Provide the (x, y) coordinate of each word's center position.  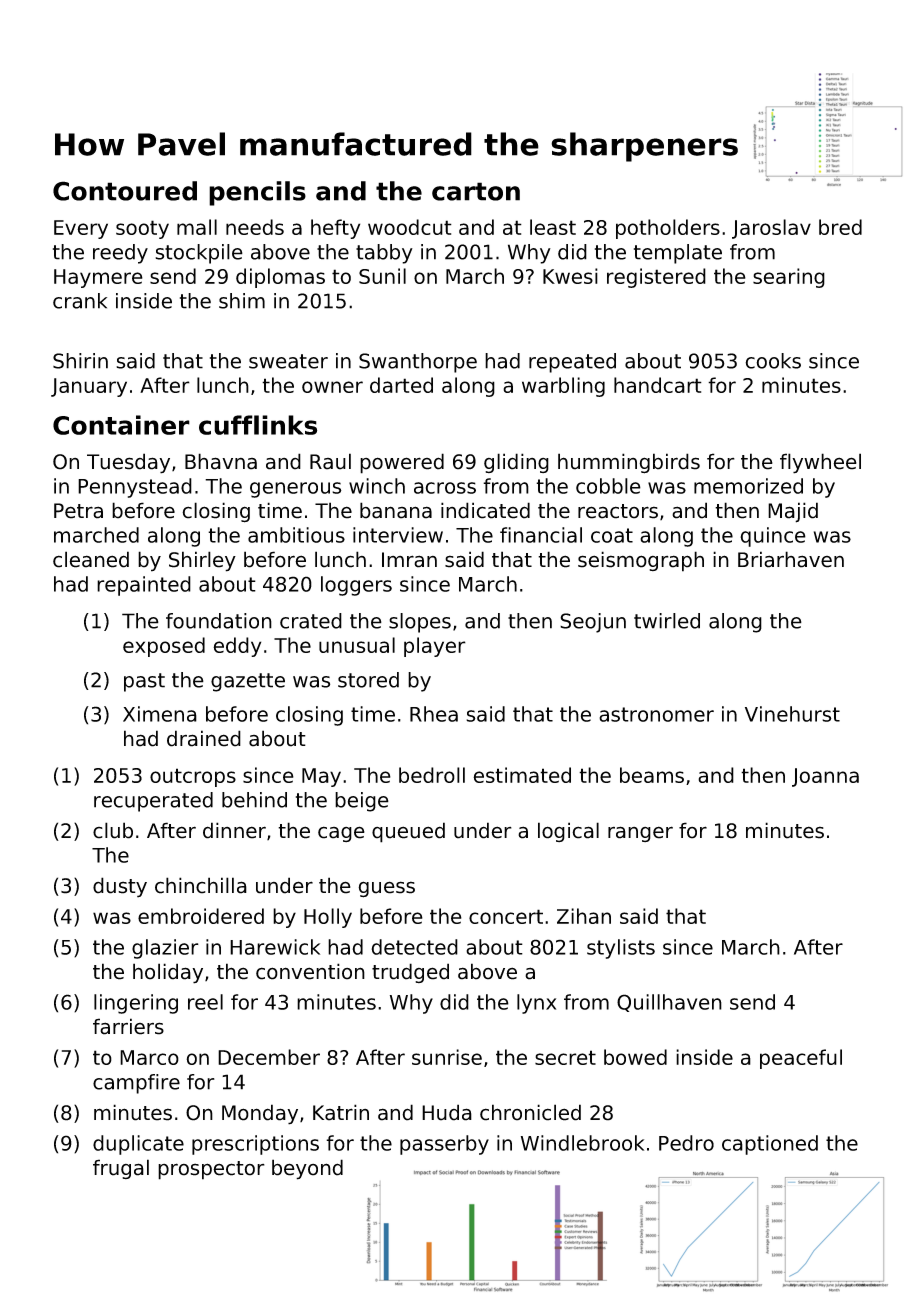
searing (789, 278)
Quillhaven (669, 1003)
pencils (257, 193)
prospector (211, 1170)
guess (386, 889)
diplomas (280, 278)
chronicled (530, 1112)
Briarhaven (791, 559)
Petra (78, 511)
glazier (165, 949)
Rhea (434, 714)
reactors (618, 511)
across (445, 488)
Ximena (160, 714)
